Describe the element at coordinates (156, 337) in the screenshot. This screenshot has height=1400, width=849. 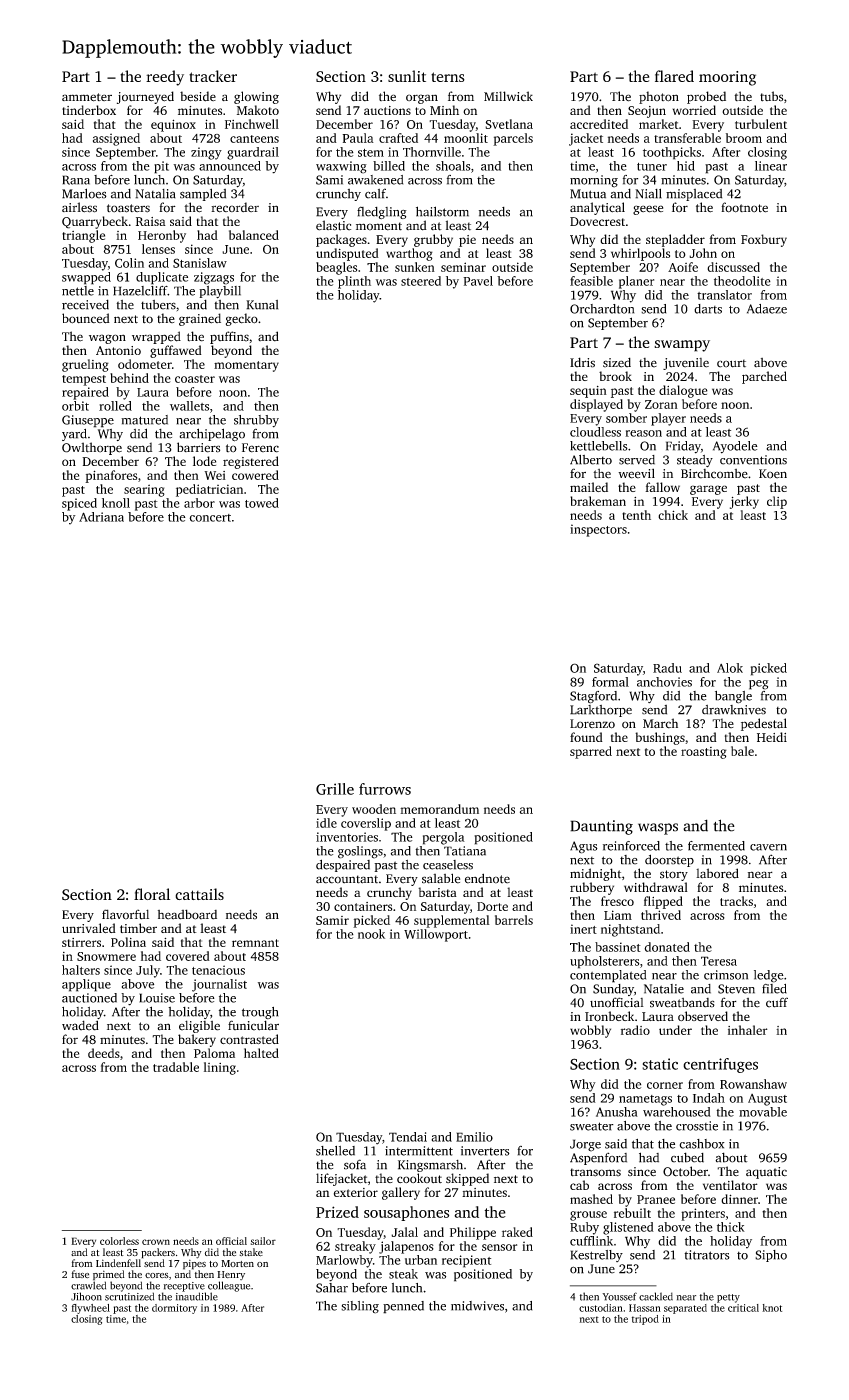
I see `wrapped` at that location.
